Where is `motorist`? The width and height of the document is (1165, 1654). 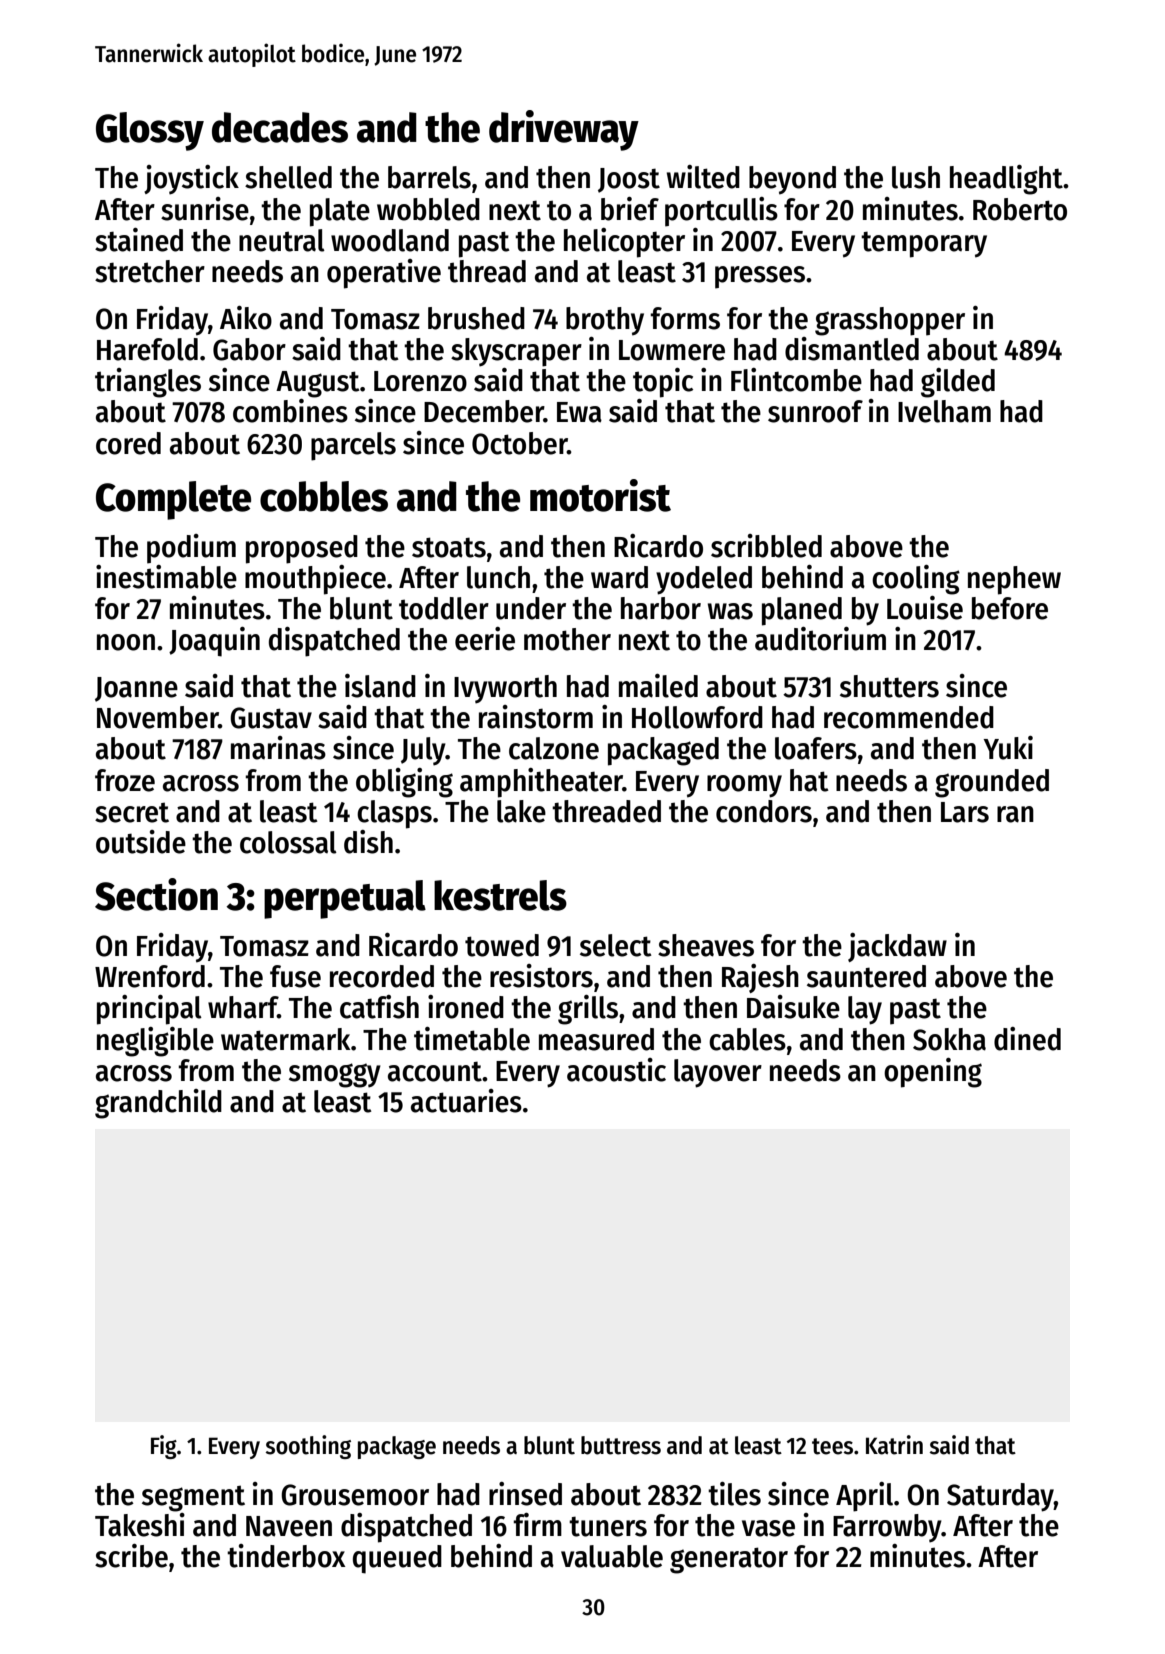
motorist is located at coordinates (600, 495).
